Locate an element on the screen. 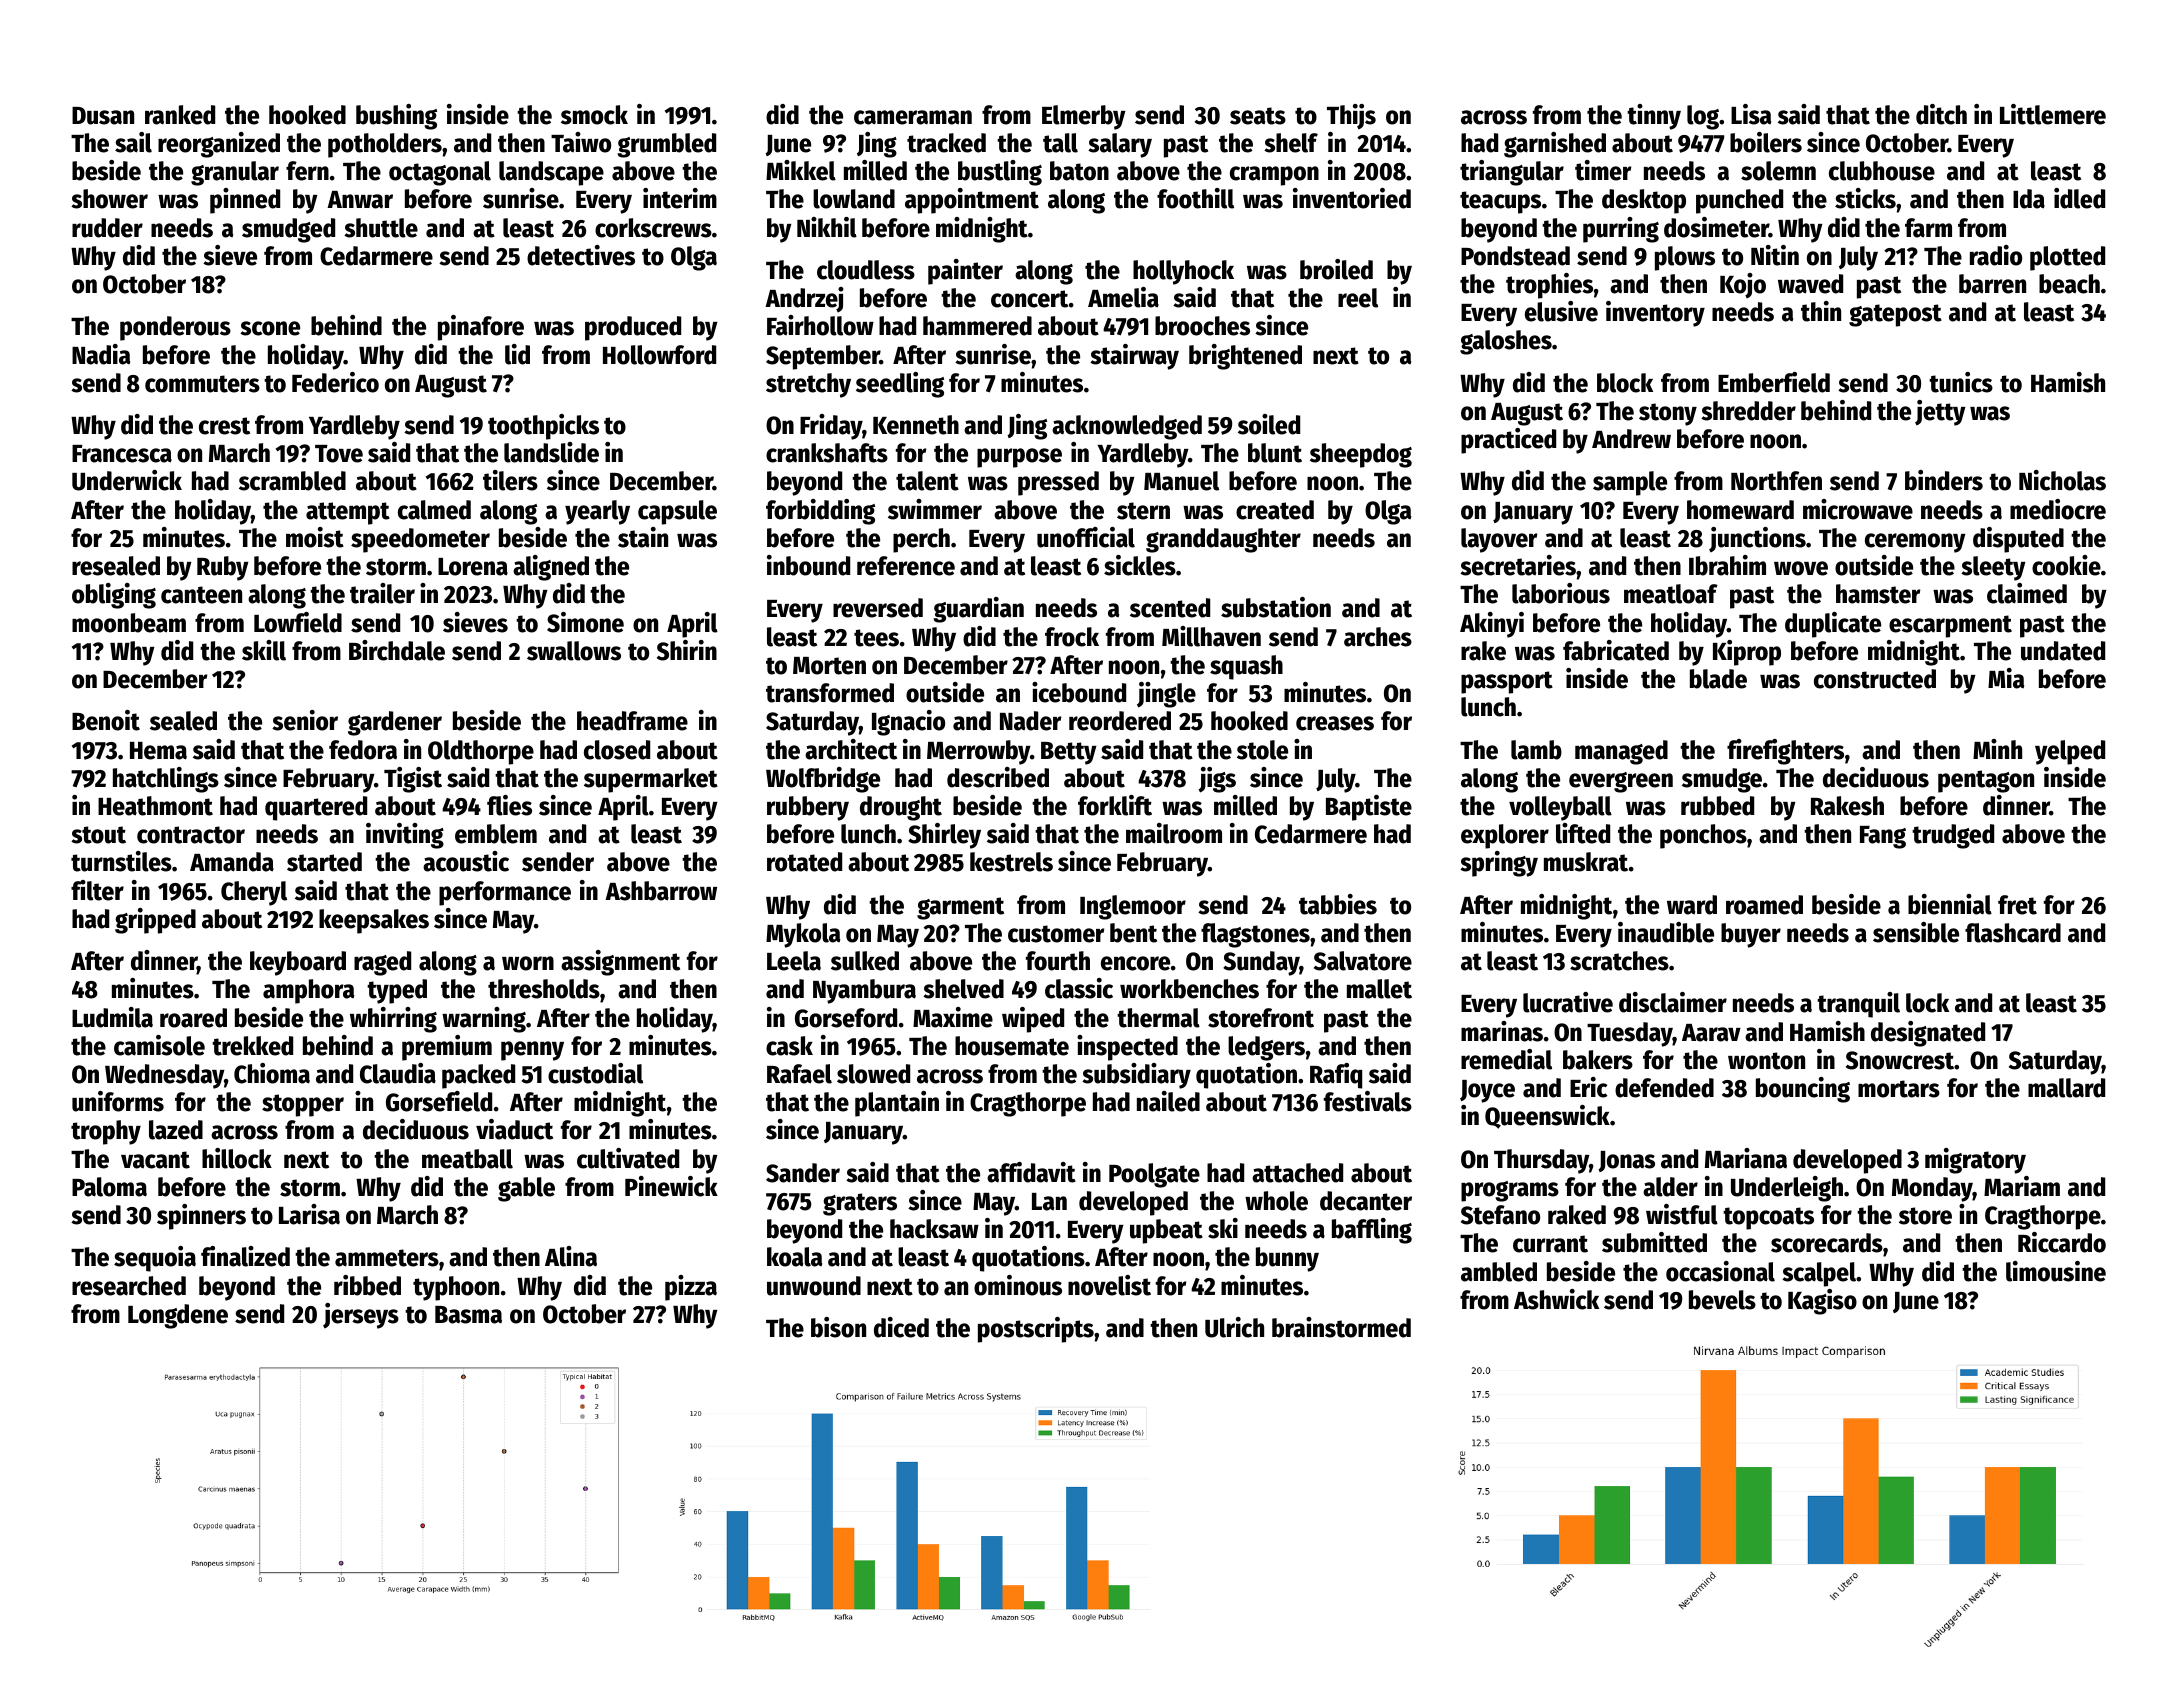 This screenshot has height=1683, width=2178. Birchdale is located at coordinates (397, 650).
